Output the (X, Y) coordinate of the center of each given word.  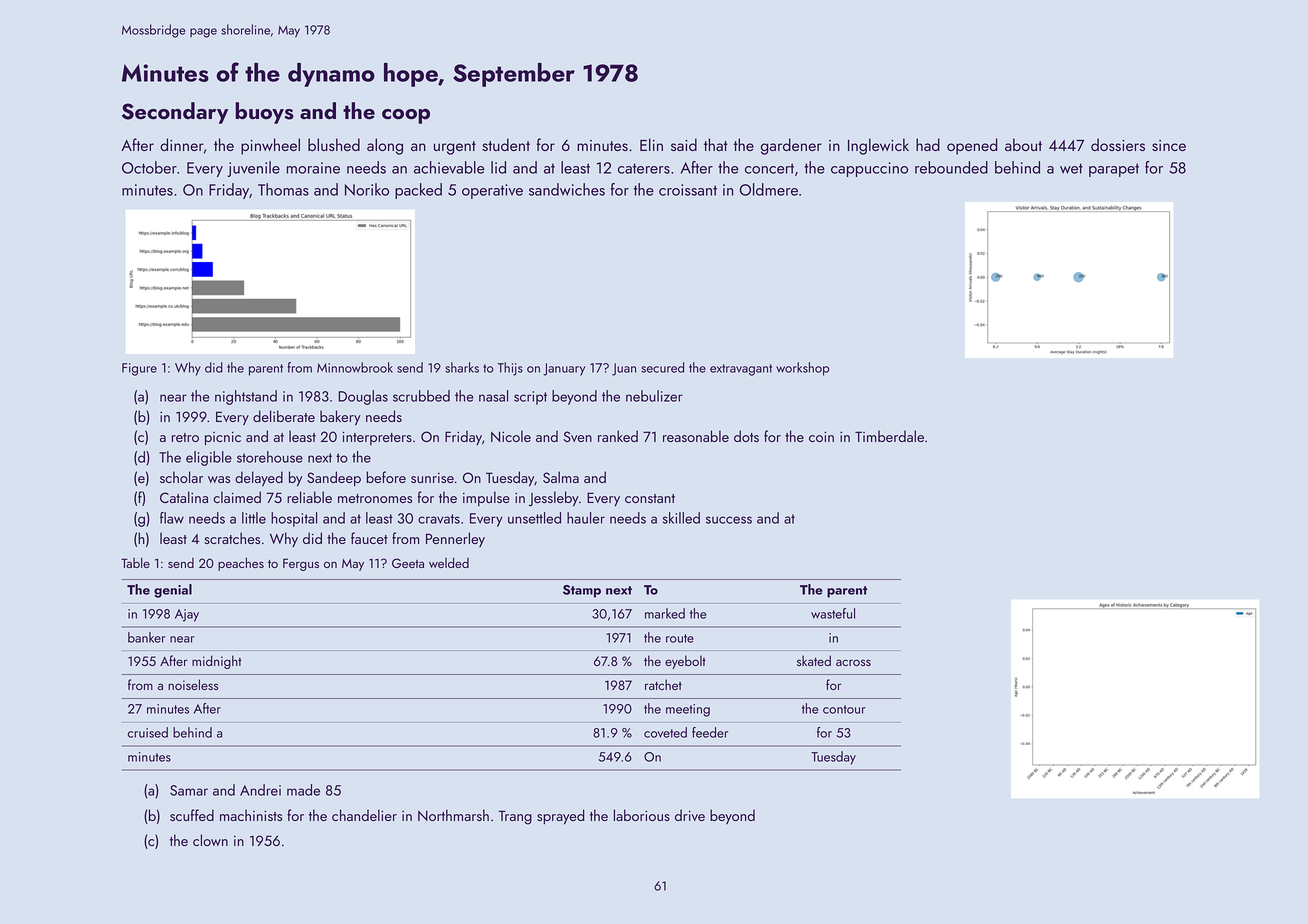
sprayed (561, 817)
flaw (172, 518)
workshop (802, 369)
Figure (139, 369)
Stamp (582, 591)
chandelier (364, 815)
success (729, 520)
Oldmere (769, 189)
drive (690, 815)
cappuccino (869, 169)
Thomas (283, 189)
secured (662, 367)
